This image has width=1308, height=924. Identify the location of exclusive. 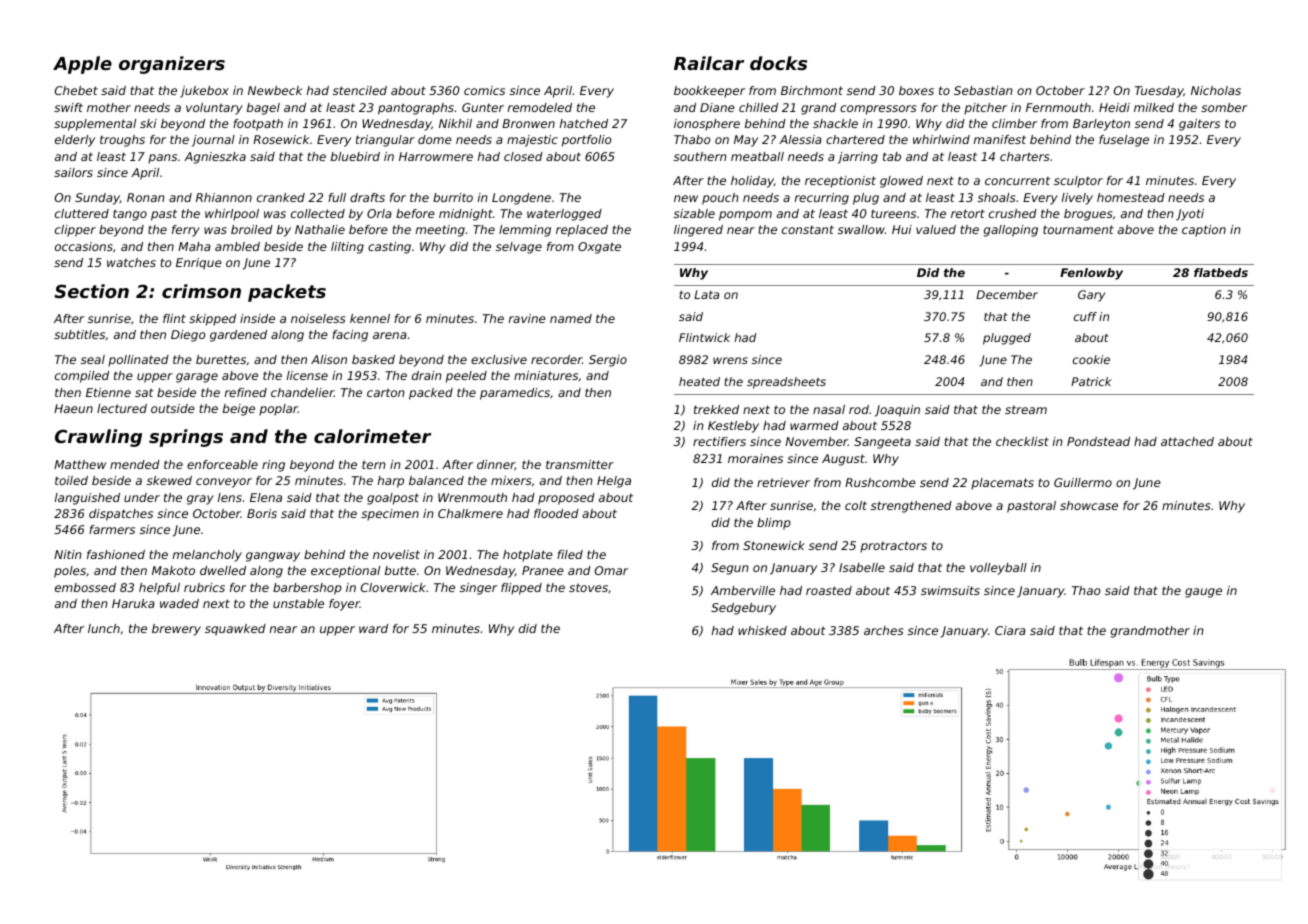
(499, 359).
